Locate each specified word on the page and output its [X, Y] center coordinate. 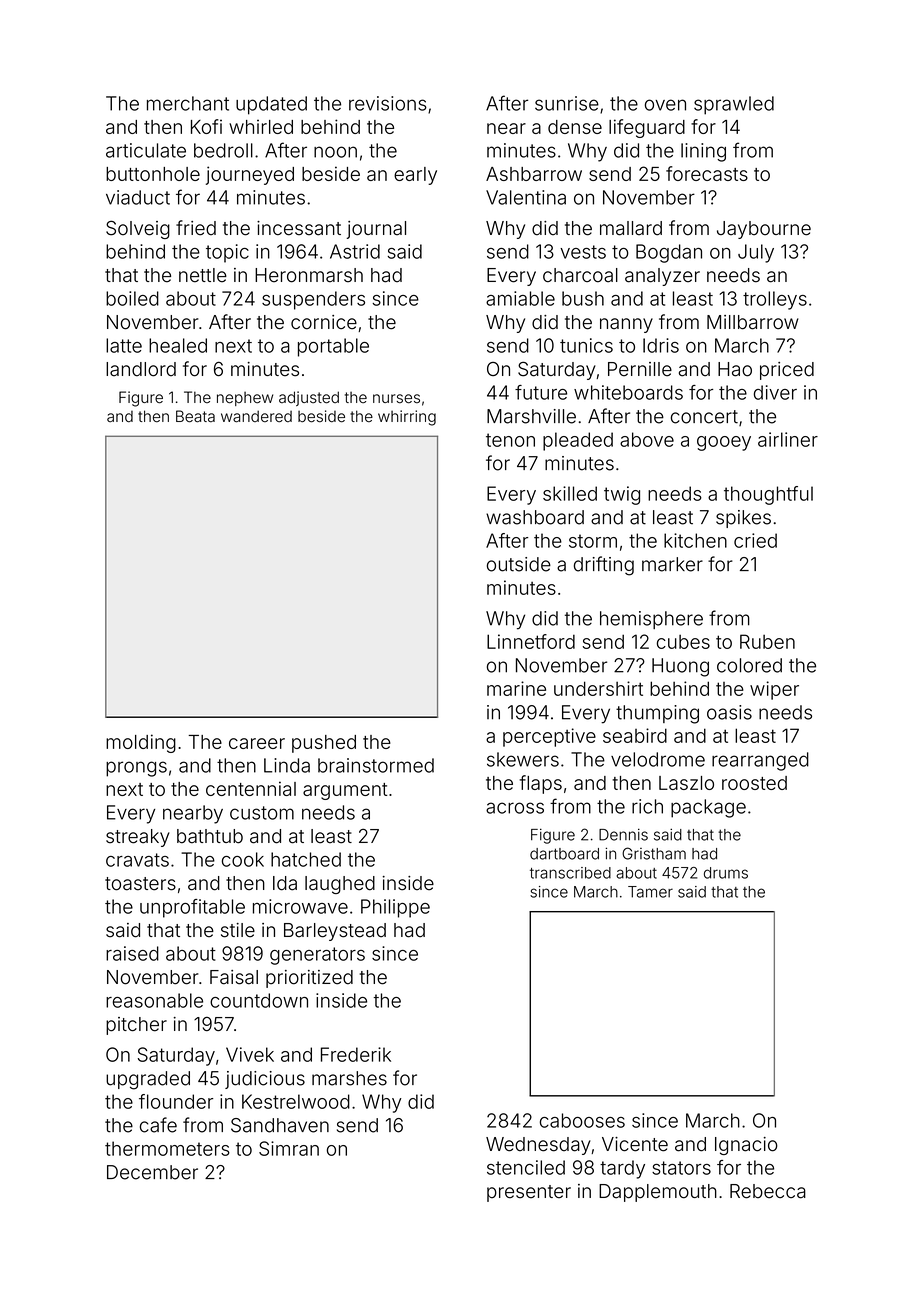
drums [726, 873]
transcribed [570, 873]
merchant [188, 103]
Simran [289, 1148]
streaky [138, 838]
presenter [529, 1193]
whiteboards [628, 392]
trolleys [775, 300]
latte [124, 345]
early [415, 176]
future [541, 392]
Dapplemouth [658, 1193]
